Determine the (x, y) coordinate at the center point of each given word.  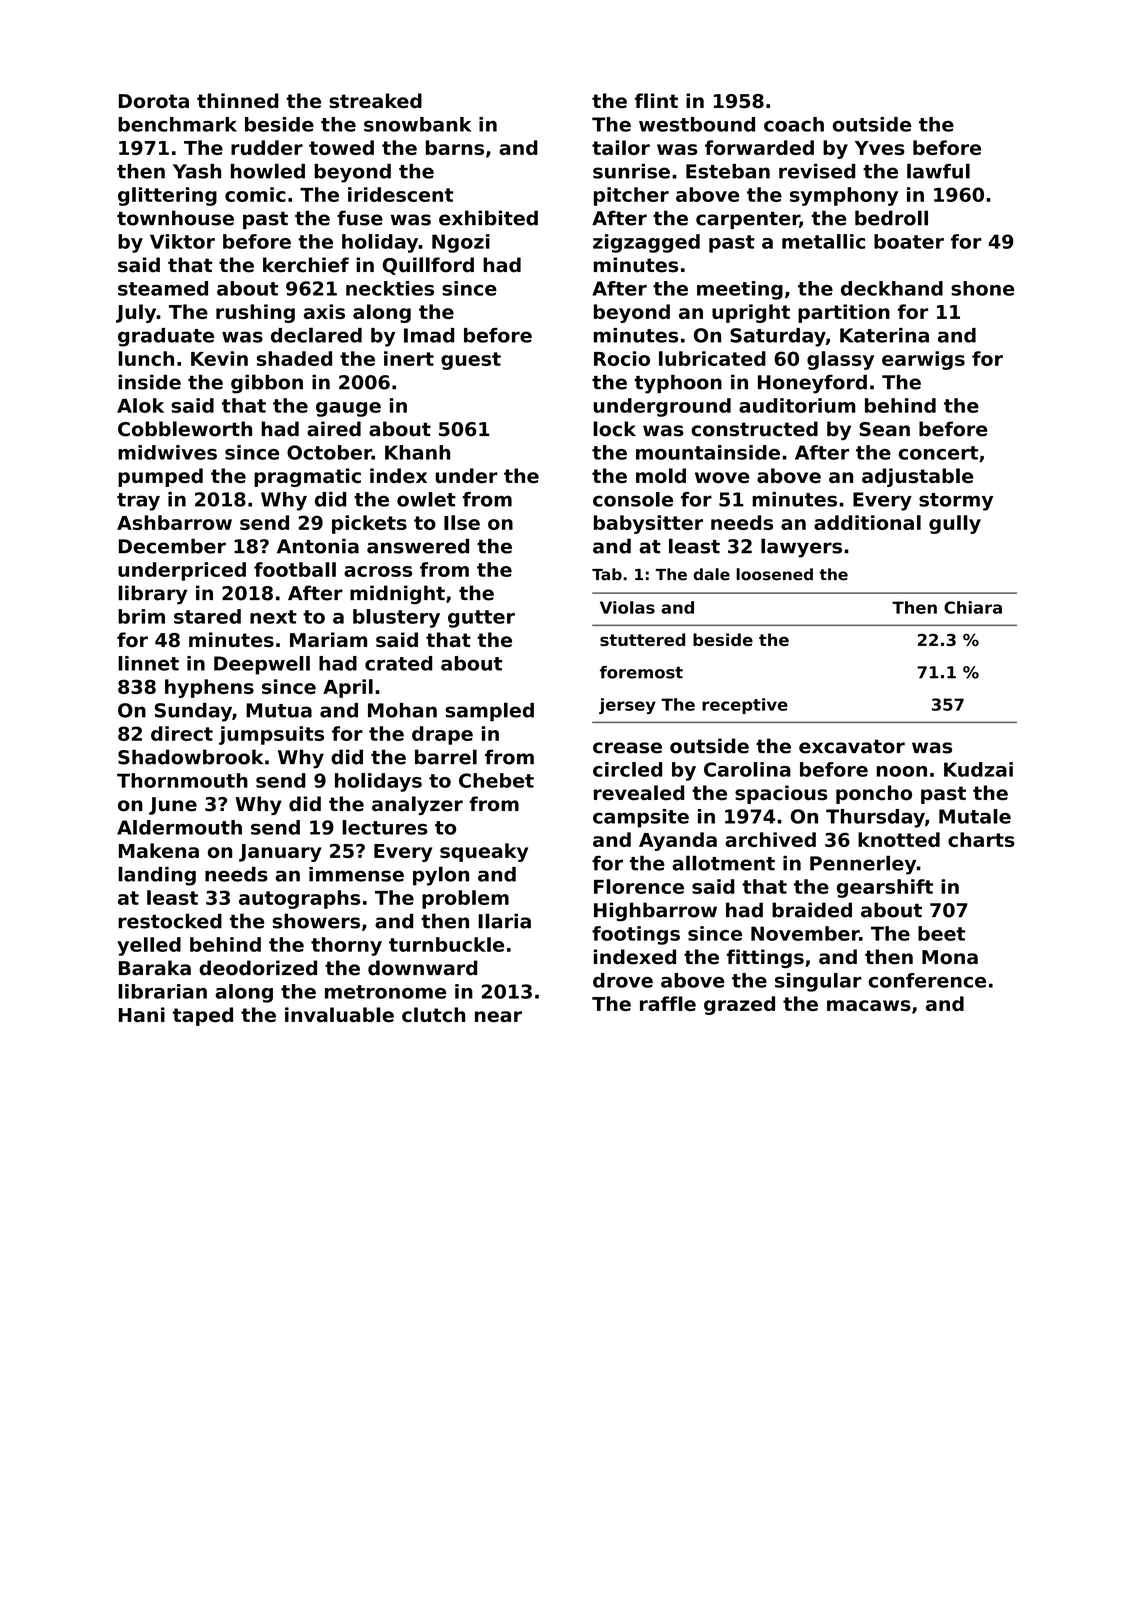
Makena (159, 850)
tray (138, 502)
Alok (140, 405)
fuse (360, 218)
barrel (446, 757)
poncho (874, 794)
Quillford (428, 266)
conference (927, 980)
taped (203, 1016)
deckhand (892, 288)
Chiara (973, 607)
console (633, 499)
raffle (668, 1003)
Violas (627, 607)
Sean (884, 429)
